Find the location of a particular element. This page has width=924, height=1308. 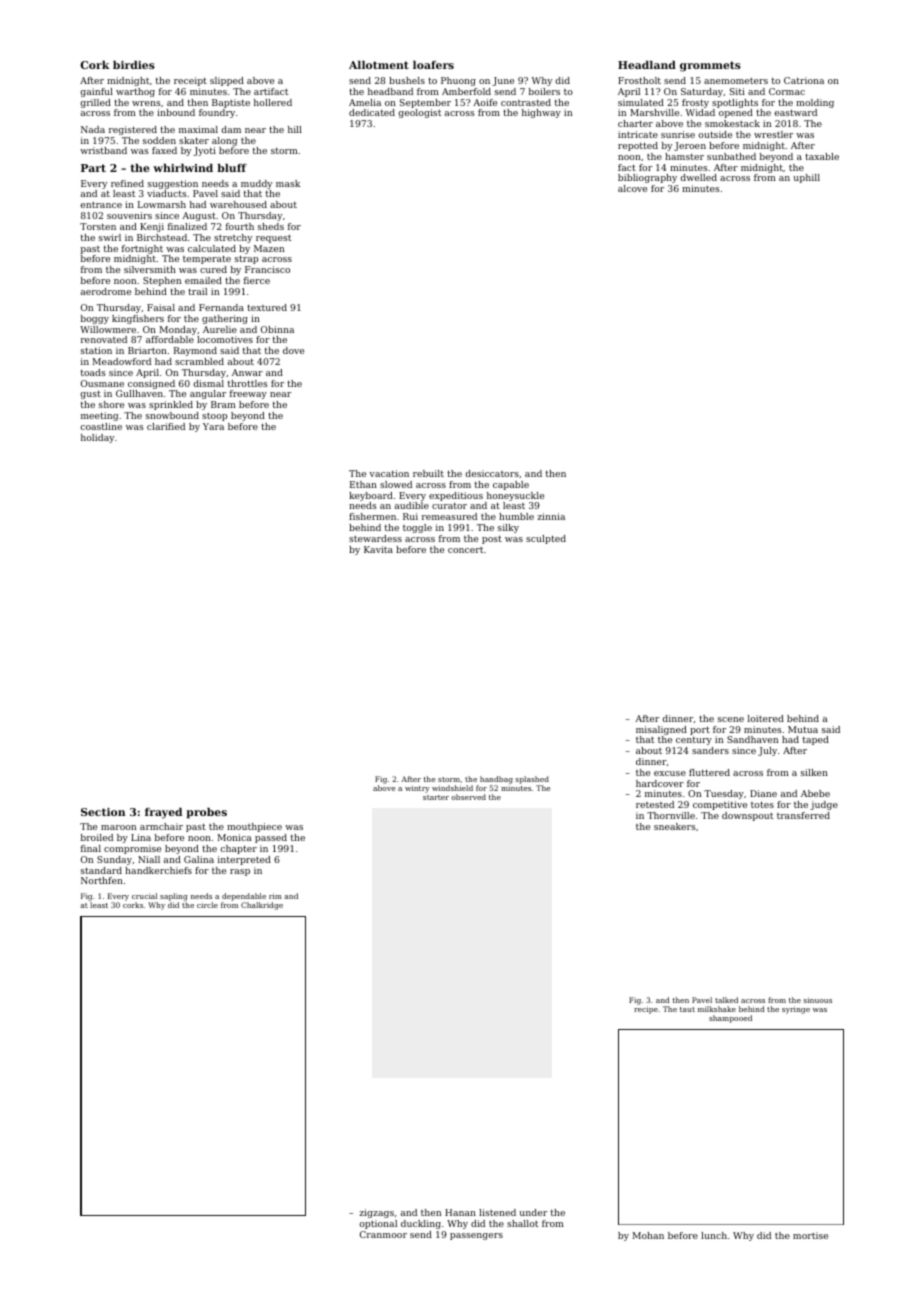

Abebe is located at coordinates (815, 793).
